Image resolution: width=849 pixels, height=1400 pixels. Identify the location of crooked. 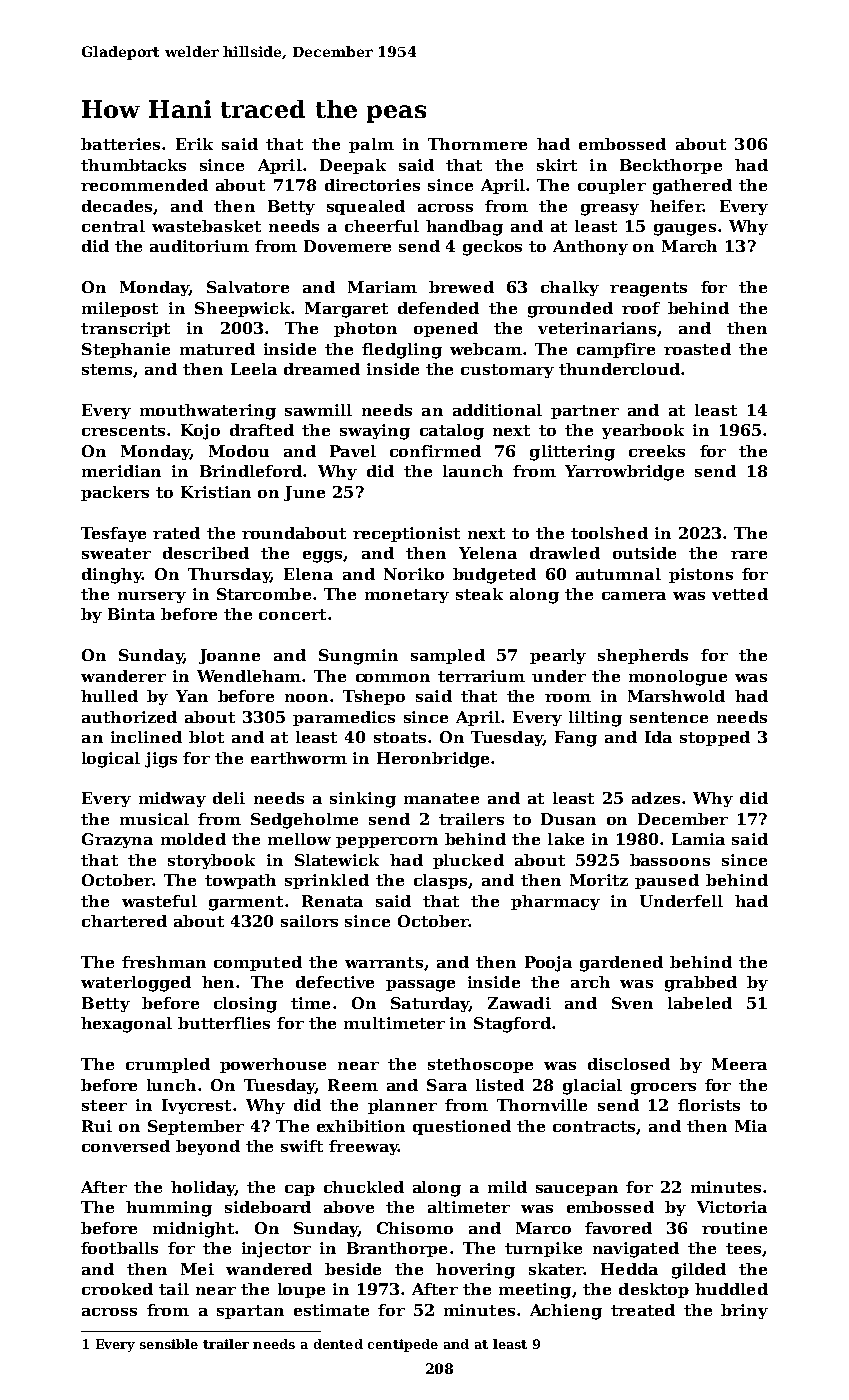
(117, 1289).
